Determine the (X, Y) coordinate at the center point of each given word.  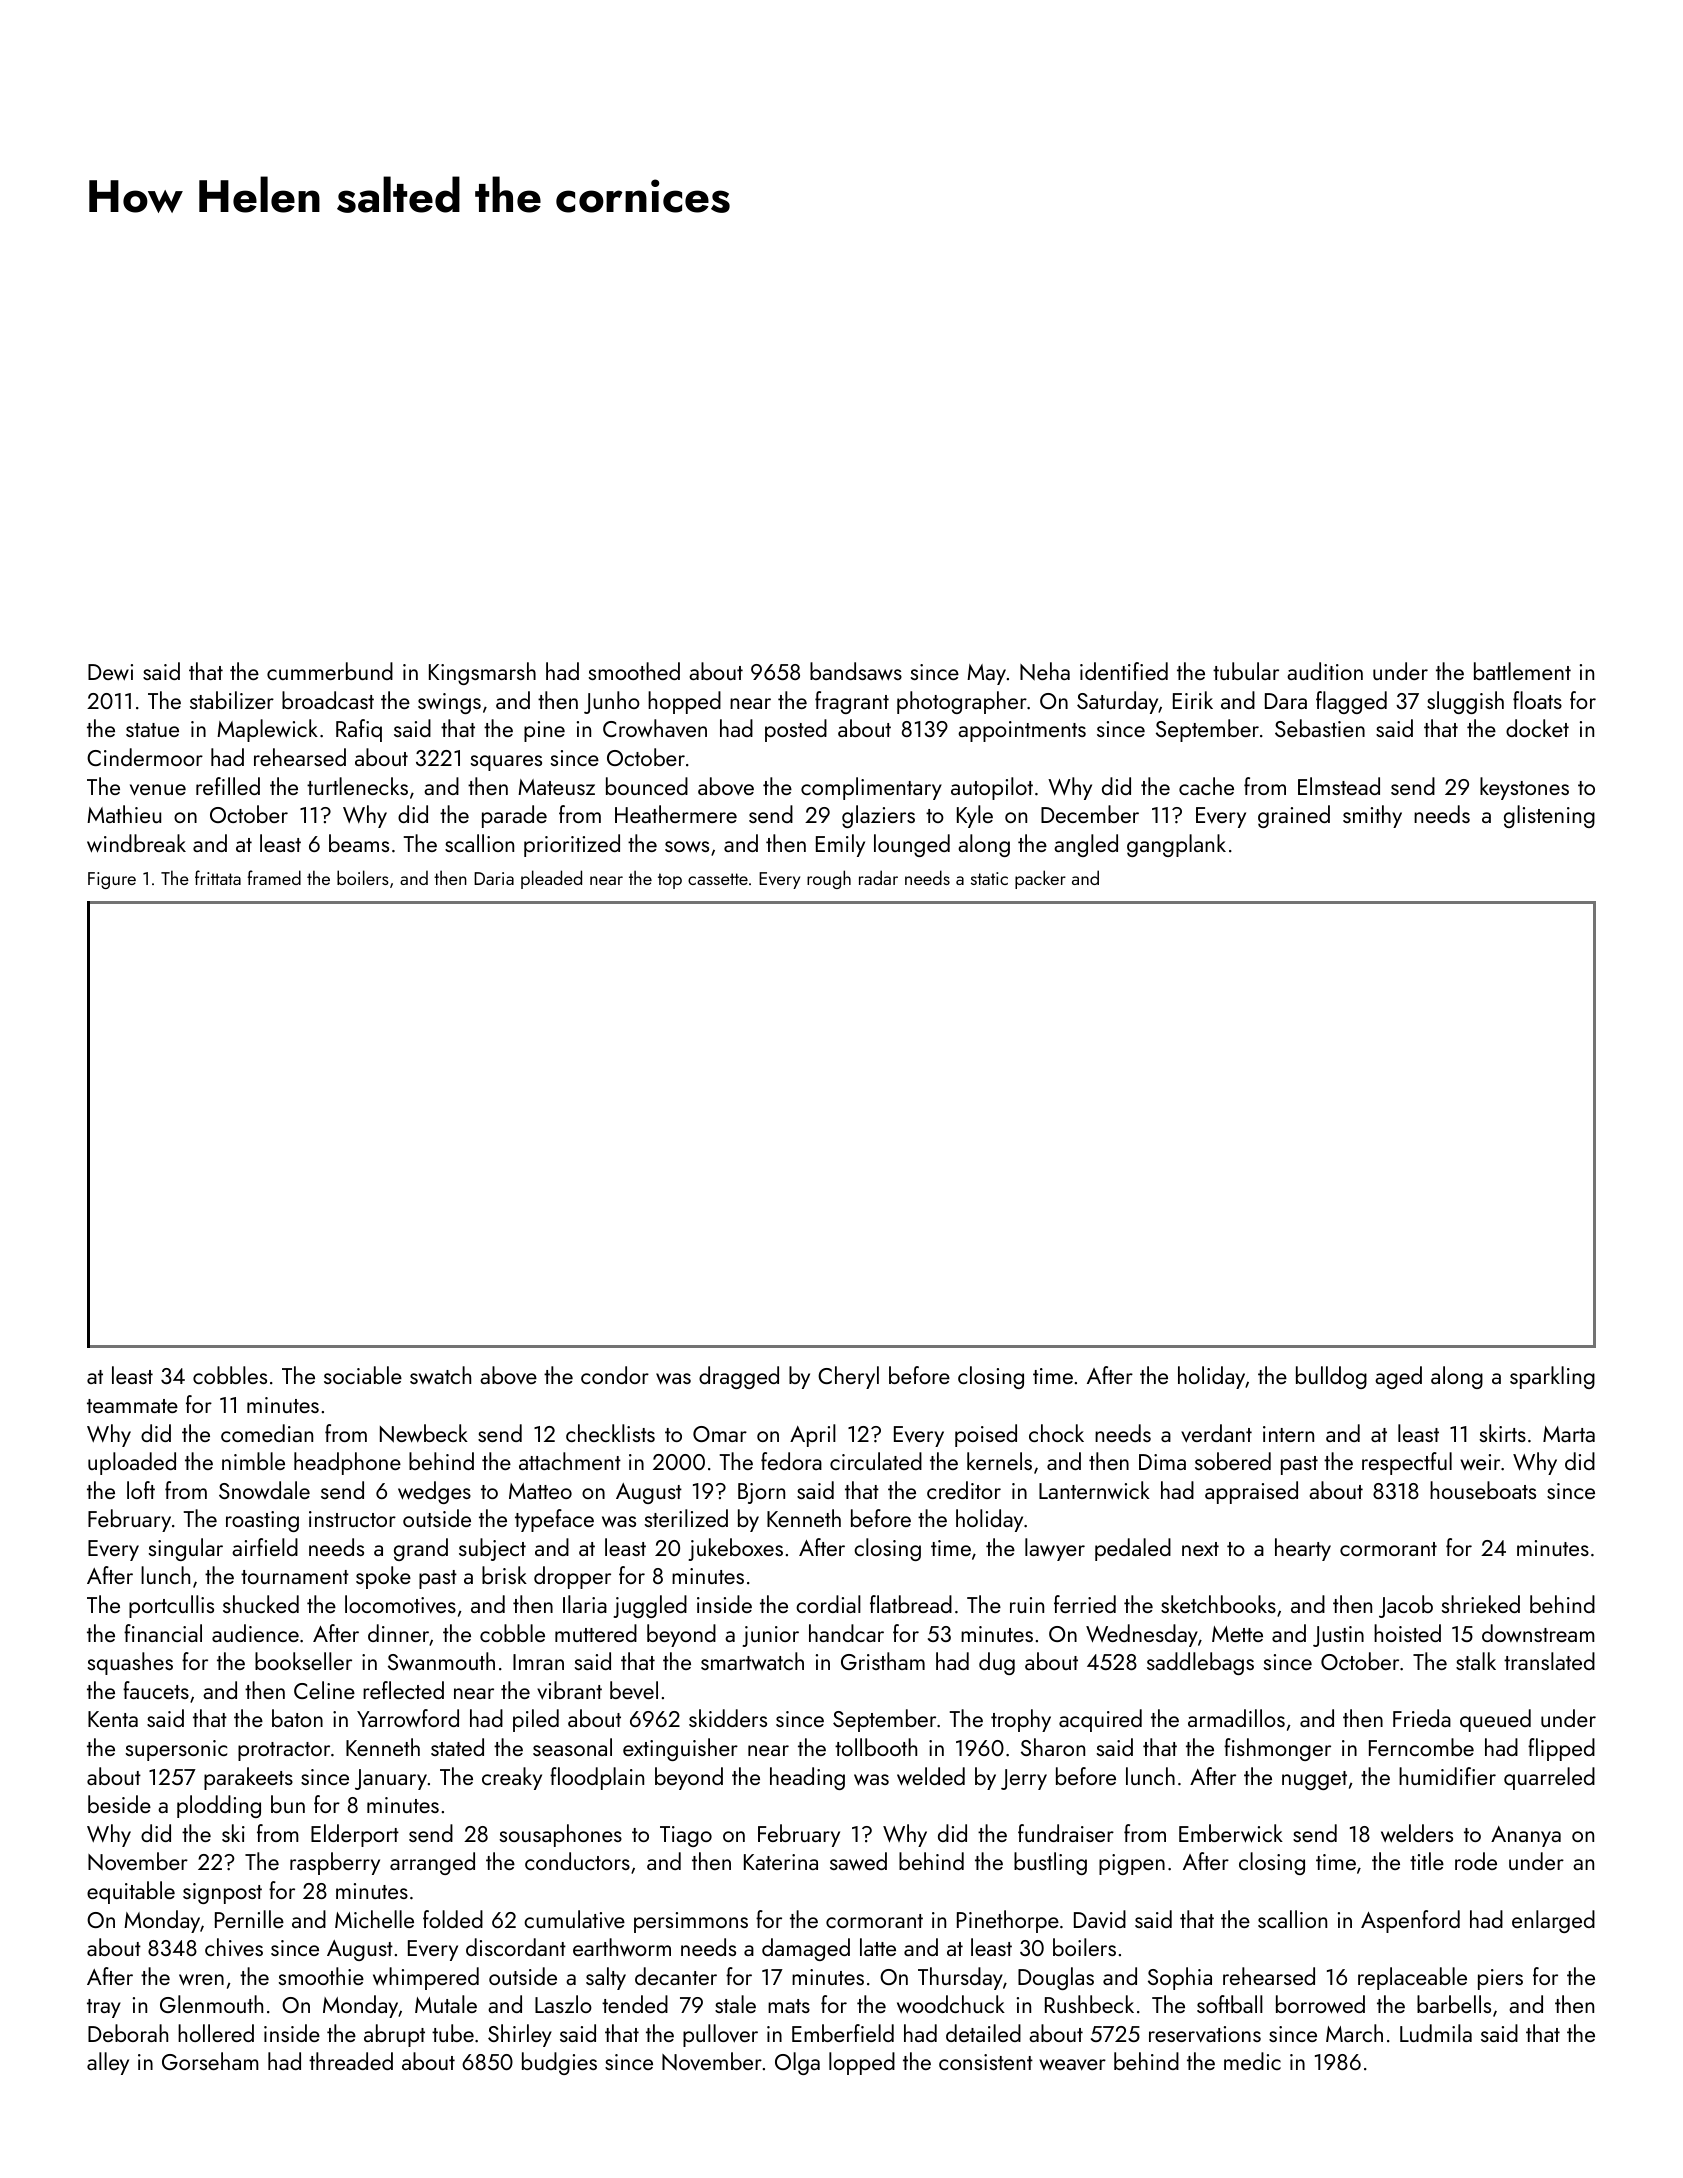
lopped (862, 2063)
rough (829, 879)
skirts (1503, 1433)
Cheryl (848, 1377)
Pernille (249, 1919)
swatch (440, 1375)
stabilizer (232, 700)
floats (1537, 700)
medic (1252, 2061)
